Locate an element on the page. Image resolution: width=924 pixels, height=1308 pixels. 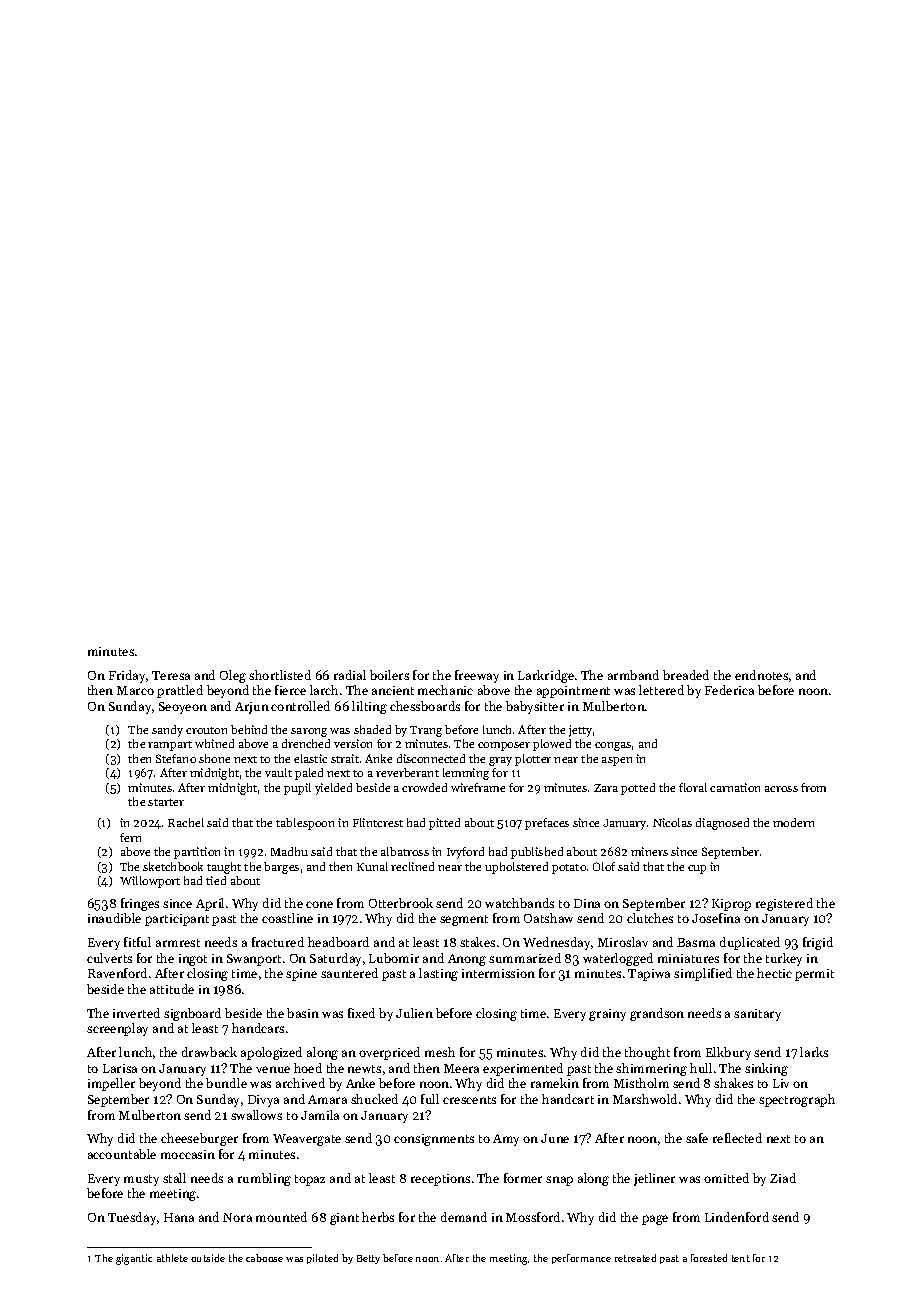
June is located at coordinates (555, 1138).
